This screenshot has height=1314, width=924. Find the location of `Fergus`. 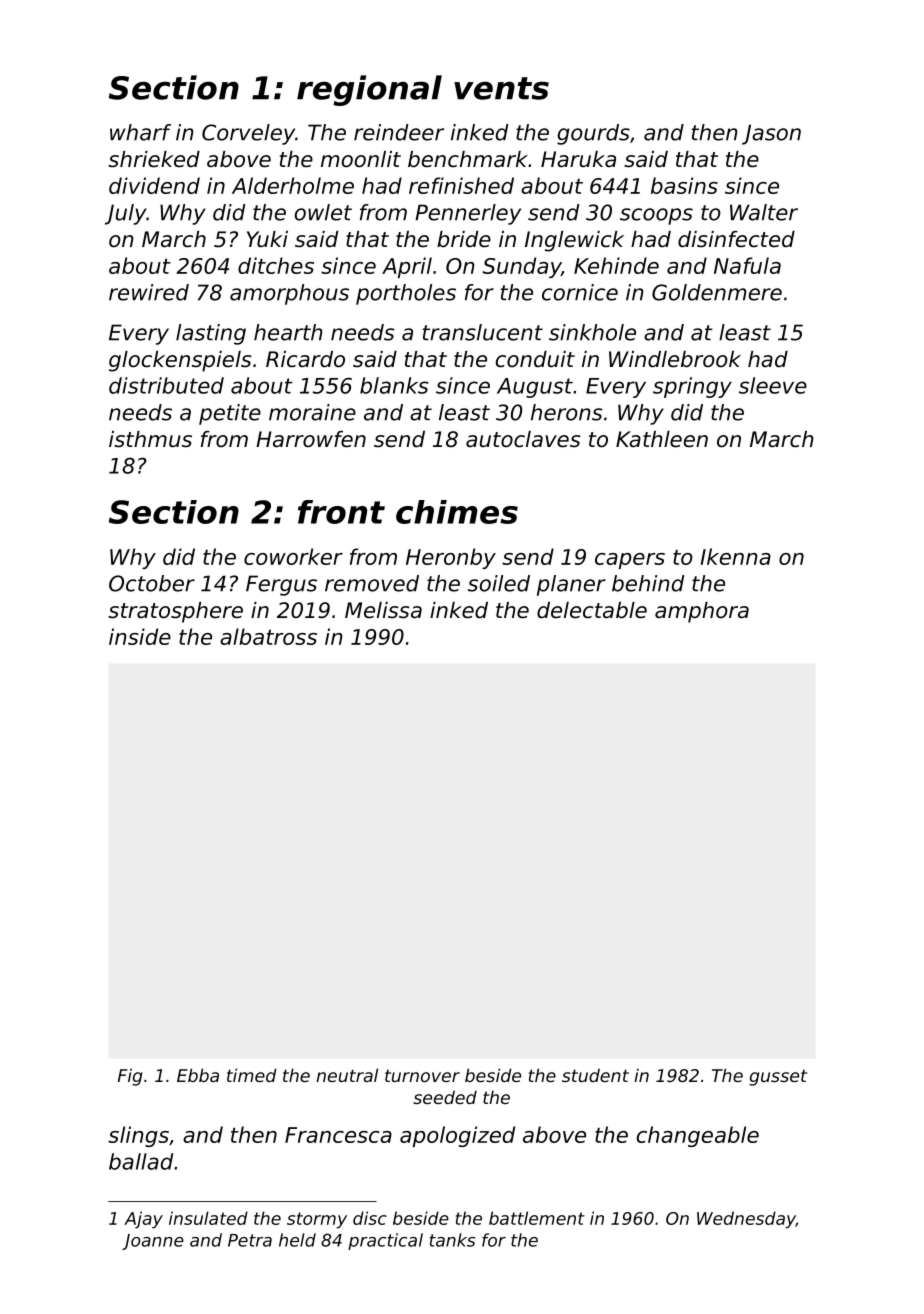

Fergus is located at coordinates (281, 585).
